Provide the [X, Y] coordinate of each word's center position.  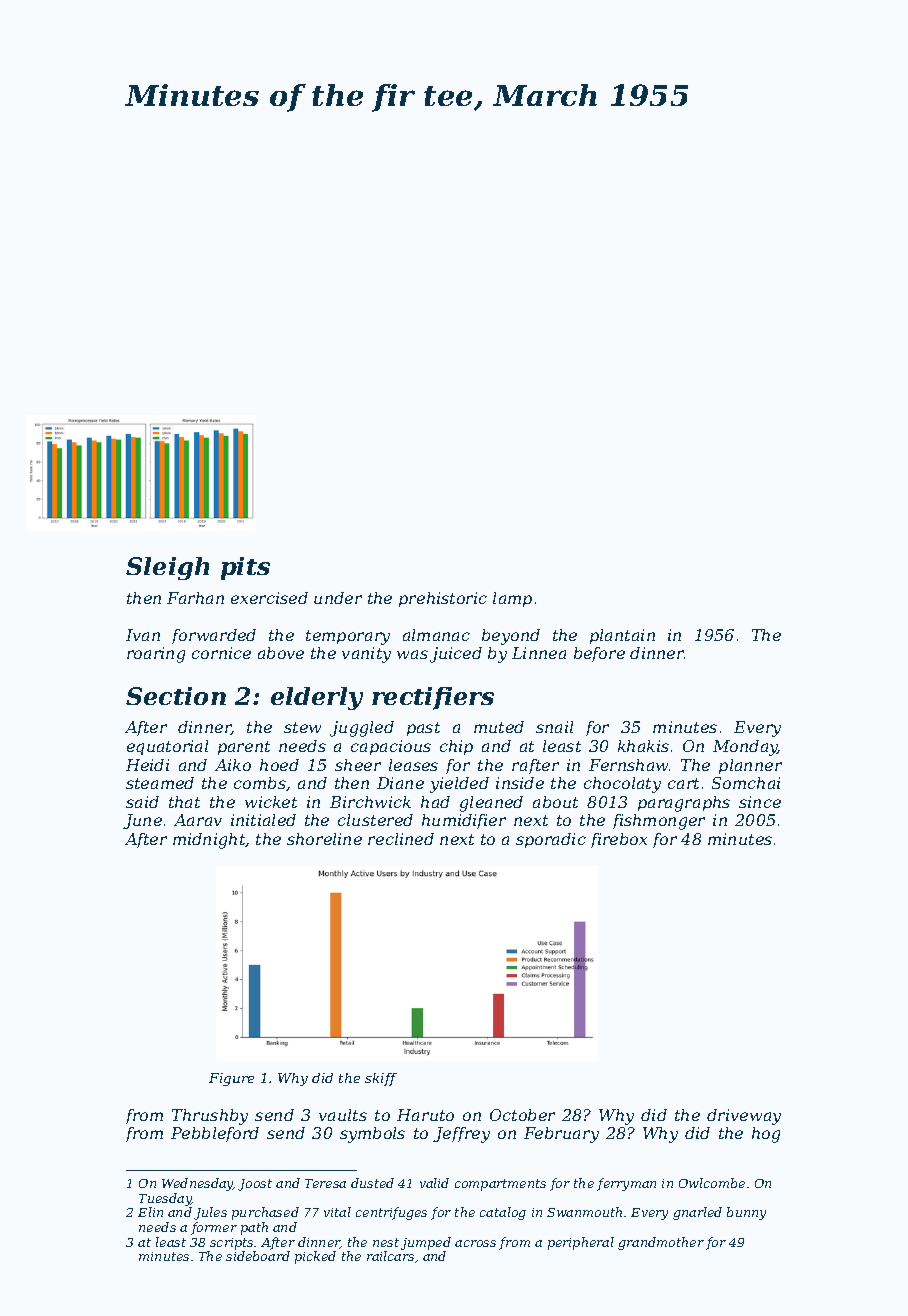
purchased [265, 1213]
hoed [279, 765]
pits [245, 568]
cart [683, 783]
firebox [619, 840]
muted [499, 727]
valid [434, 1183]
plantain [622, 636]
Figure [231, 1079]
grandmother [661, 1243]
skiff [381, 1079]
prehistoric [443, 599]
